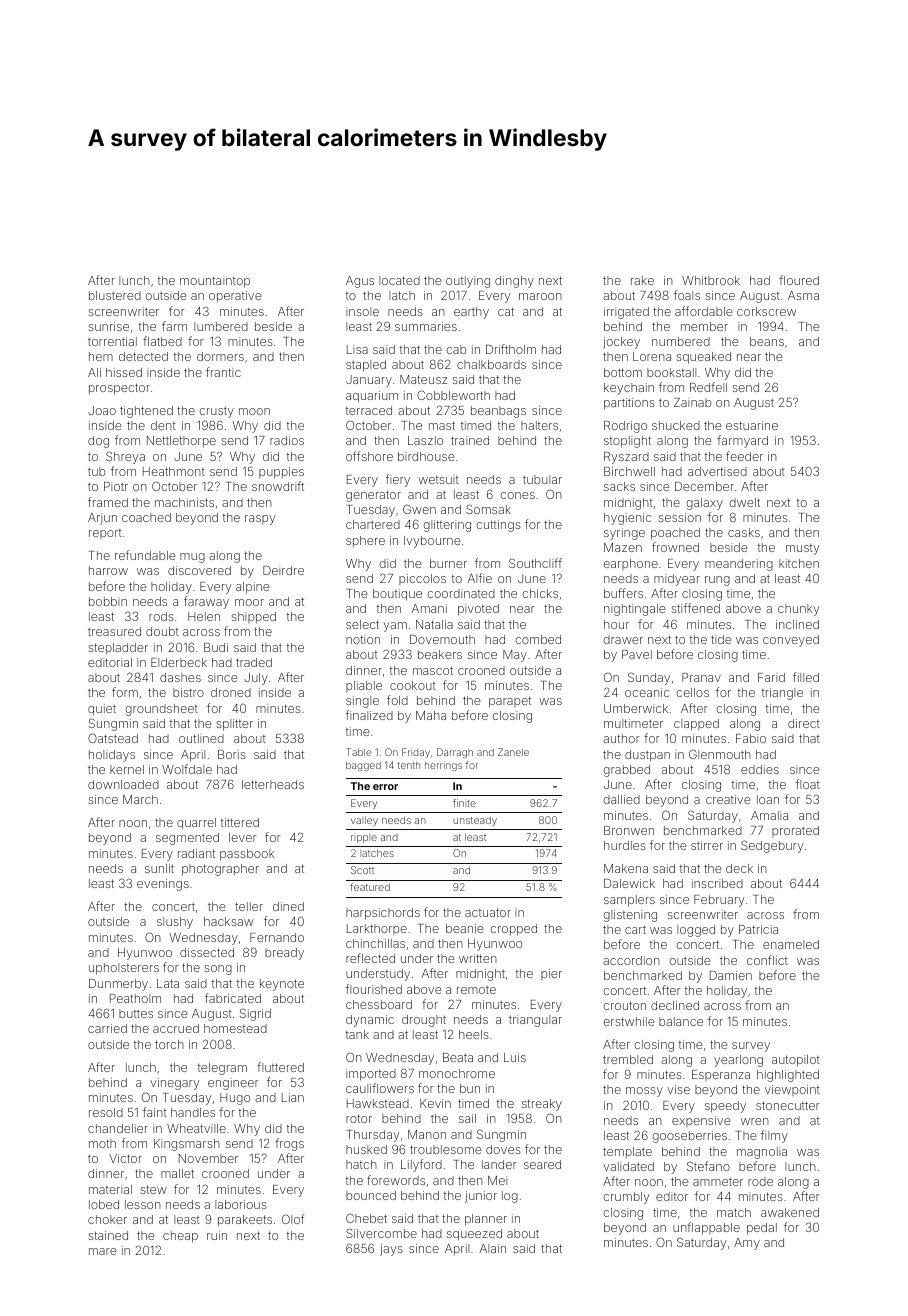 The image size is (908, 1316). Describe the element at coordinates (107, 1219) in the document. I see `choker` at that location.
